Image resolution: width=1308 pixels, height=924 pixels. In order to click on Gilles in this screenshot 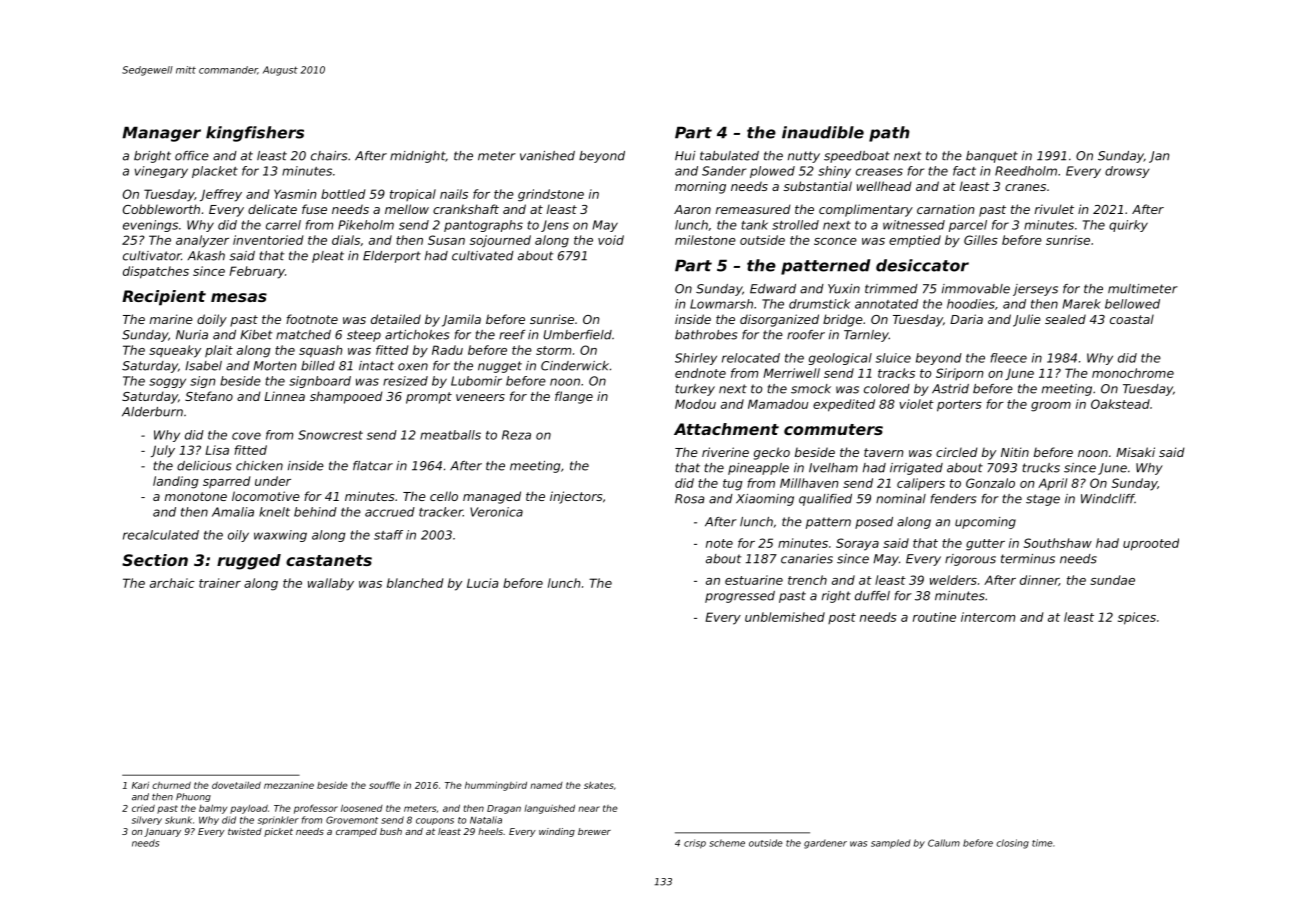, I will do `click(981, 240)`.
